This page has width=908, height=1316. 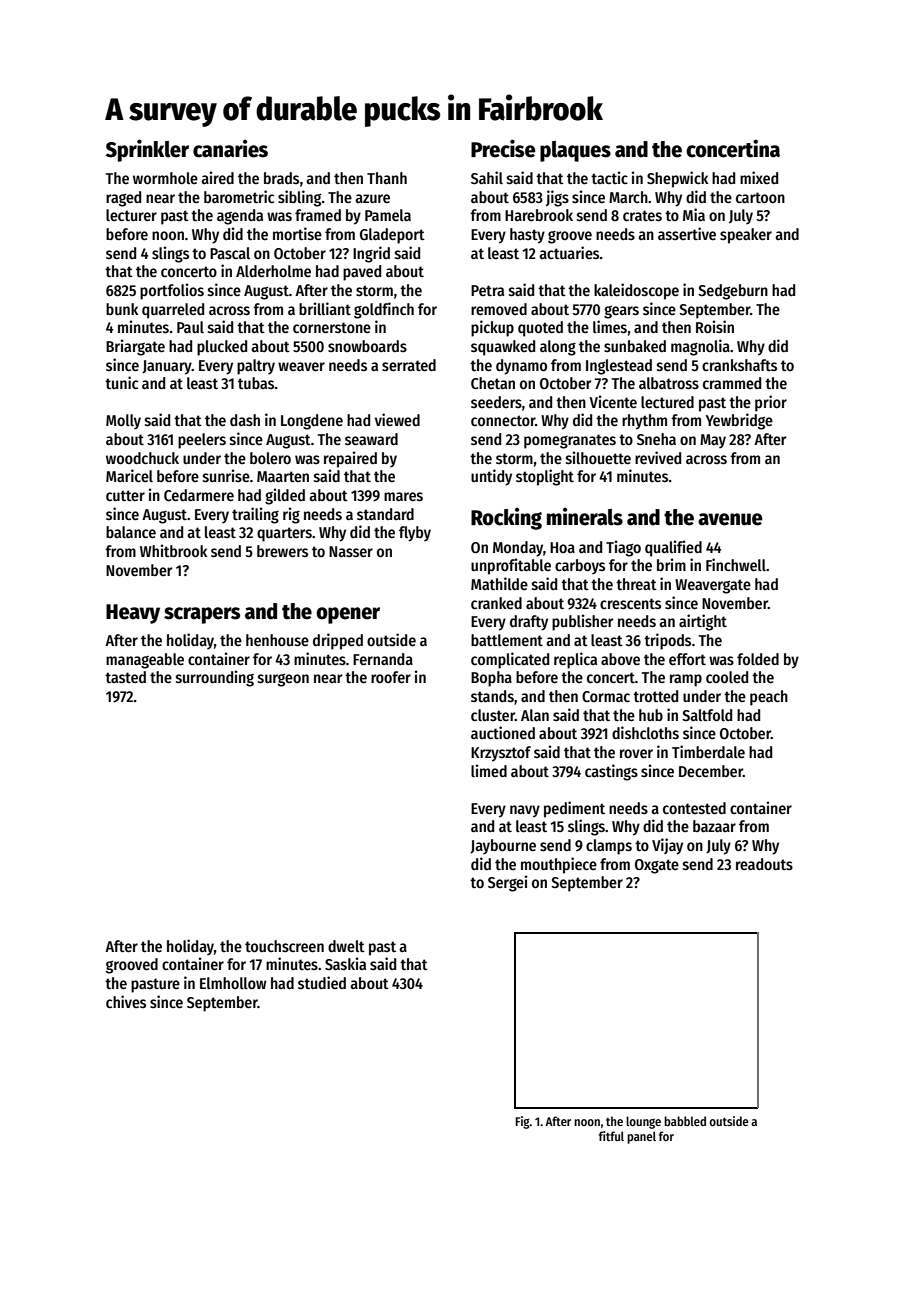 What do you see at coordinates (503, 148) in the page?
I see `Precise` at bounding box center [503, 148].
